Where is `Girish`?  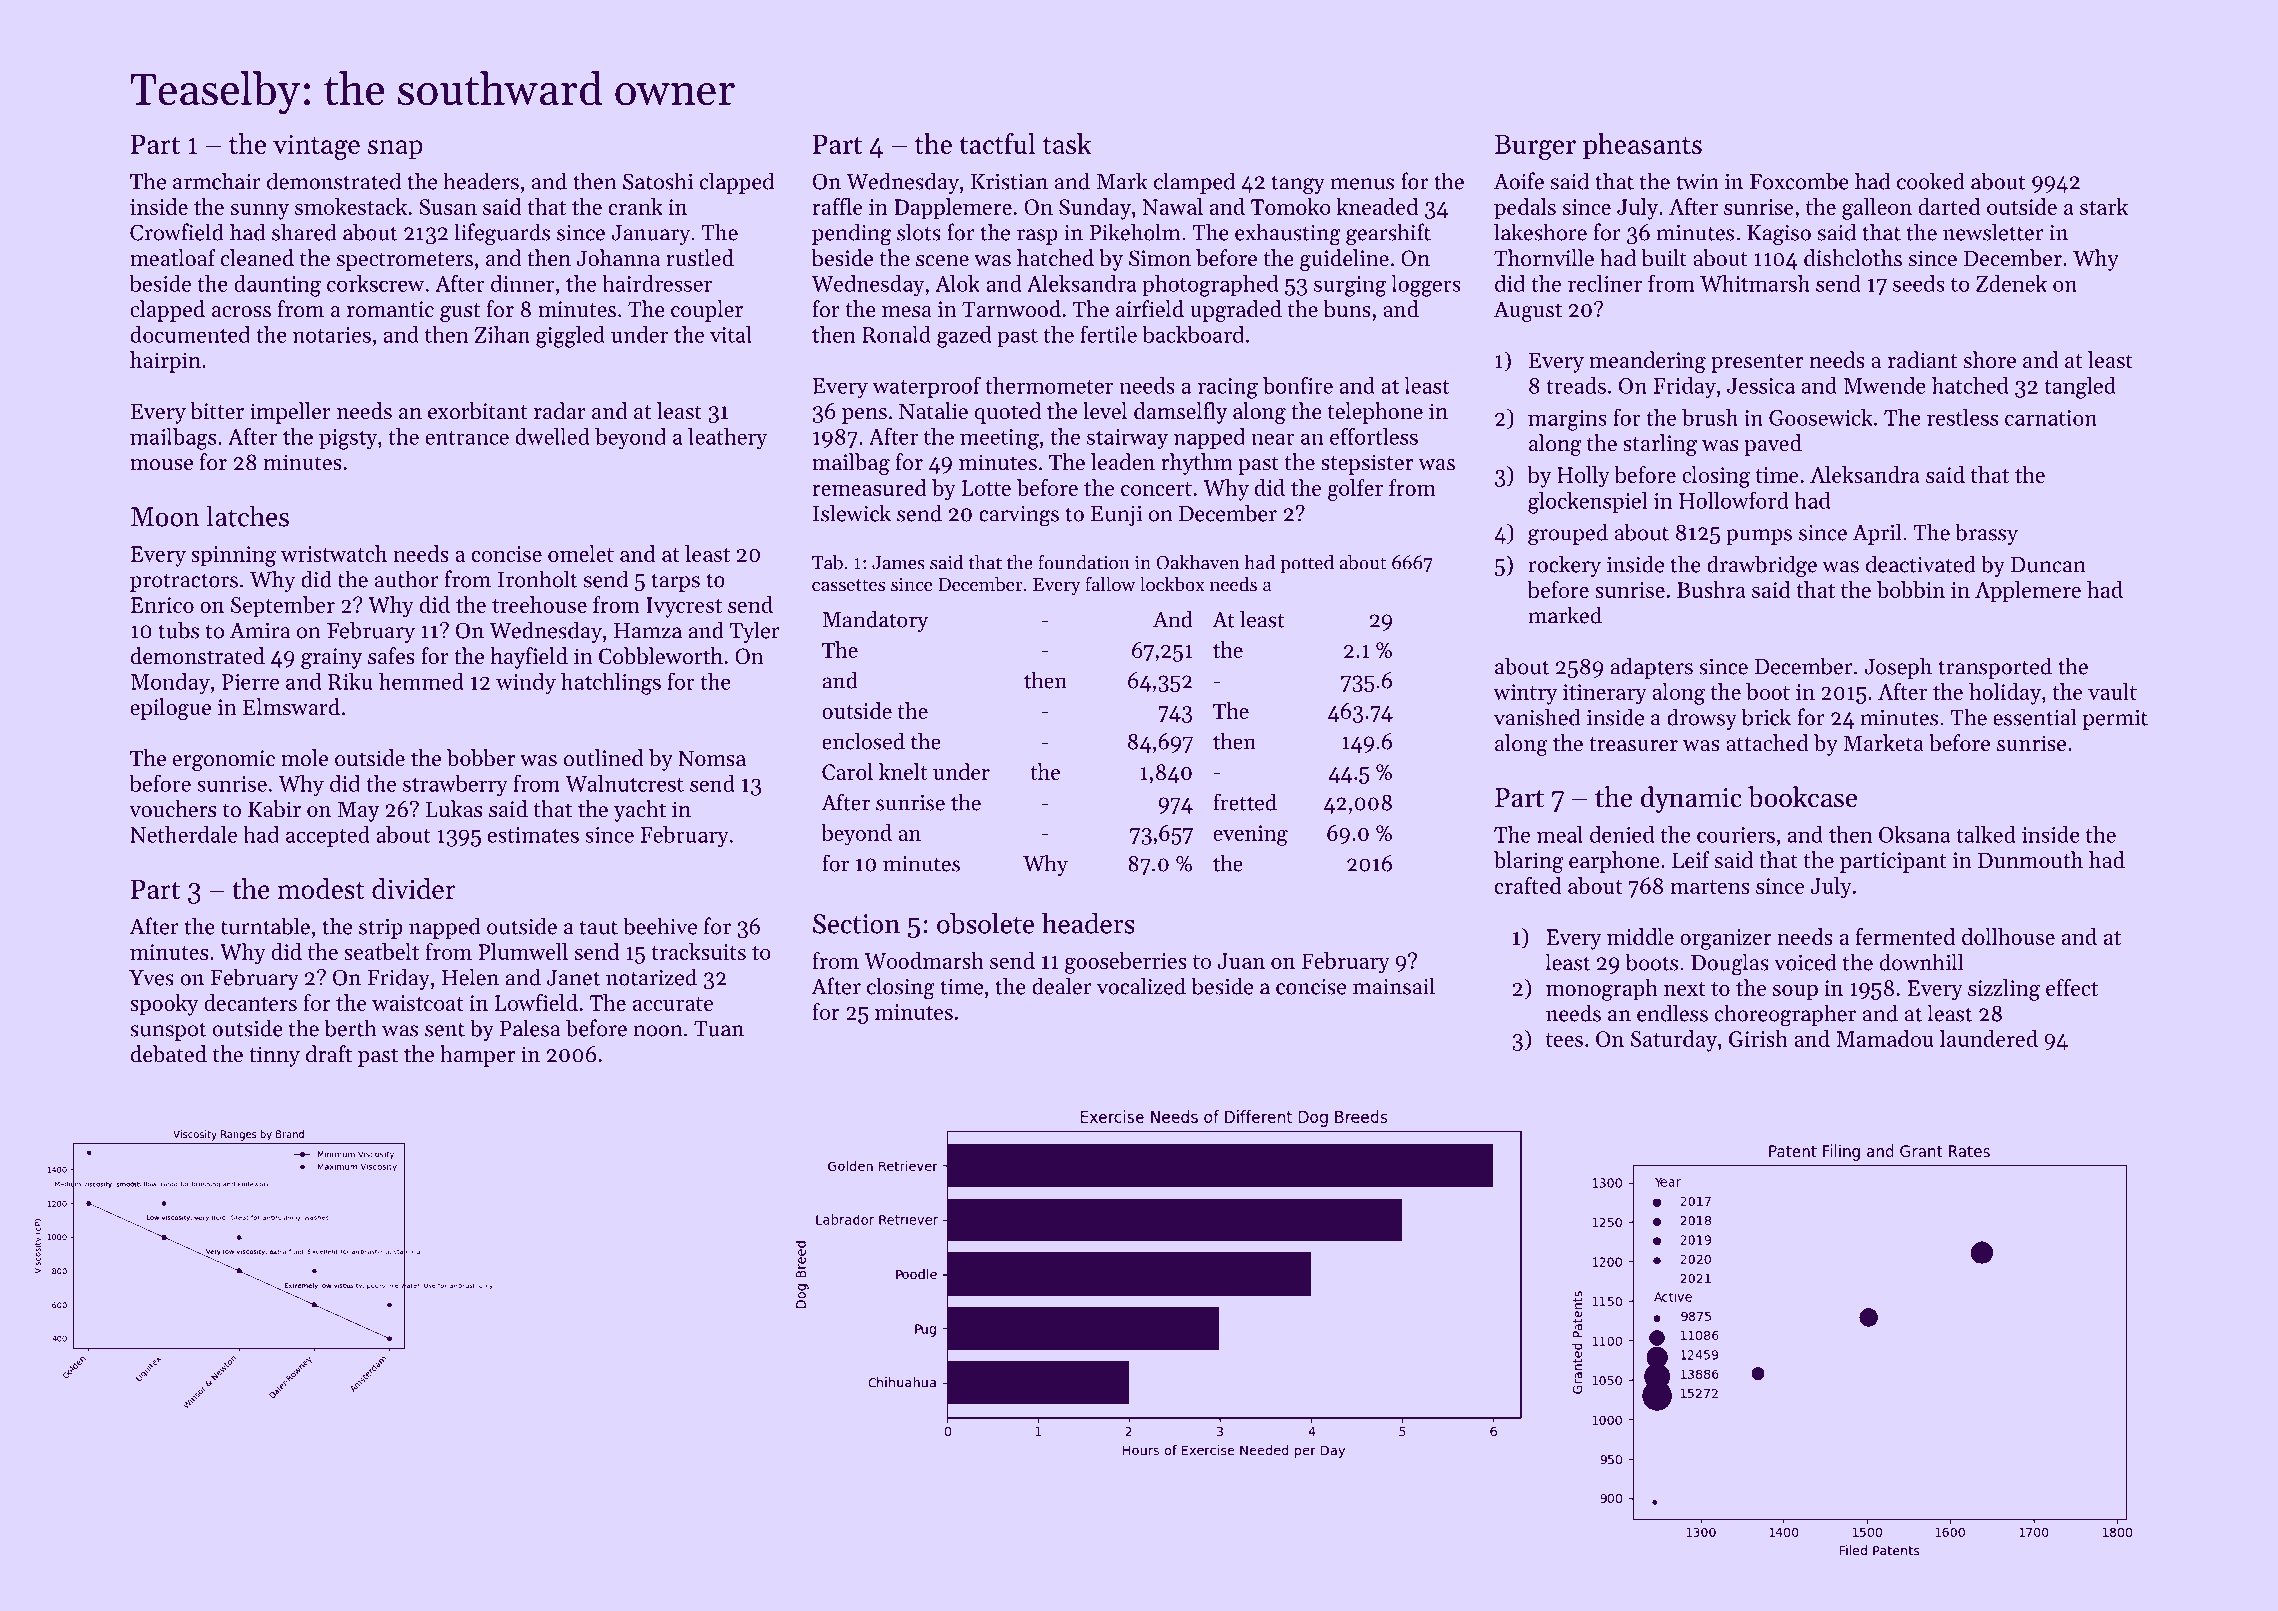 Girish is located at coordinates (1758, 1038).
